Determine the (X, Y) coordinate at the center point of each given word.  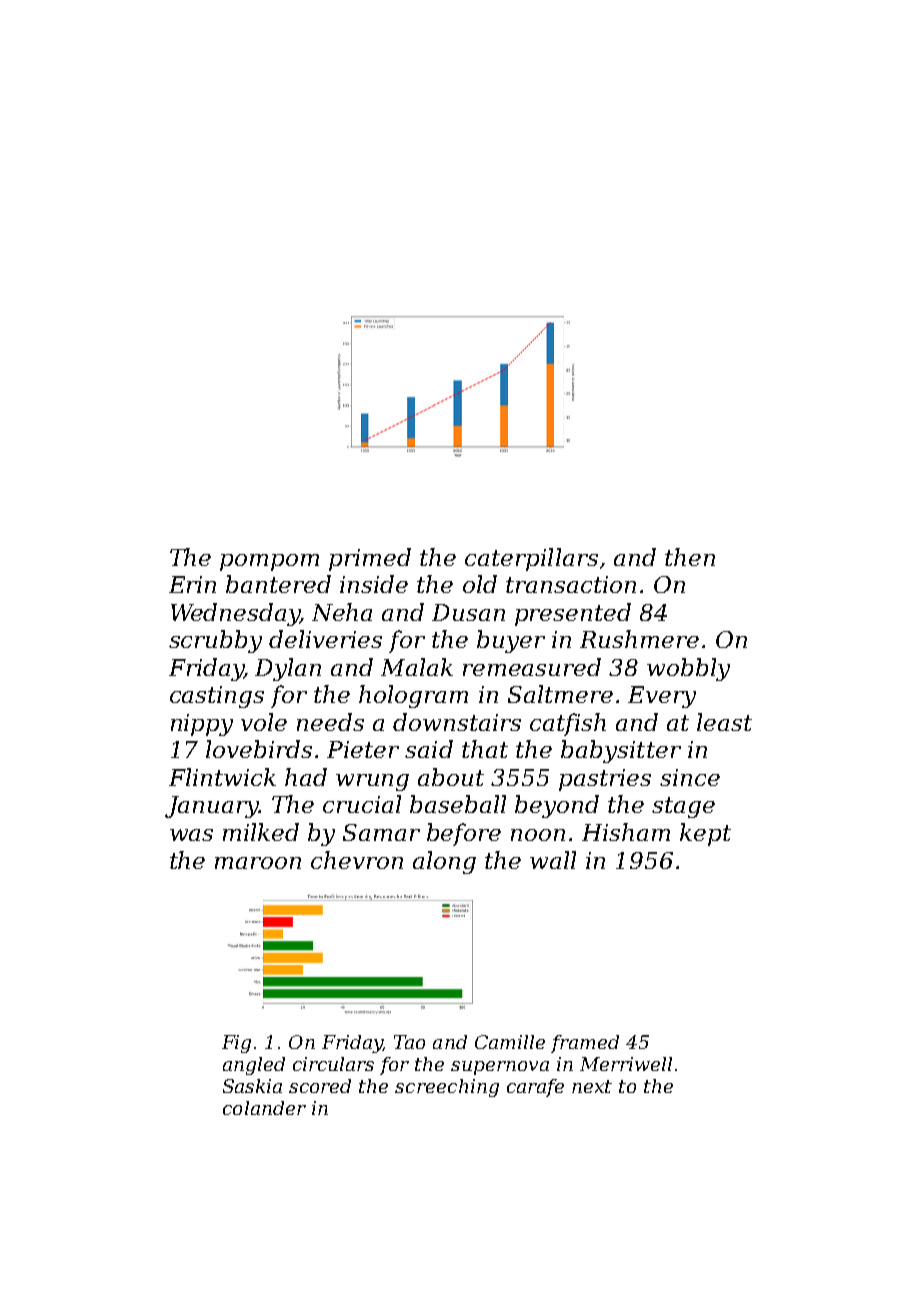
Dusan (468, 612)
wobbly (688, 669)
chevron (357, 860)
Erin (192, 584)
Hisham (626, 832)
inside (374, 584)
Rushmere (639, 639)
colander (264, 1108)
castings (217, 697)
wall (553, 860)
